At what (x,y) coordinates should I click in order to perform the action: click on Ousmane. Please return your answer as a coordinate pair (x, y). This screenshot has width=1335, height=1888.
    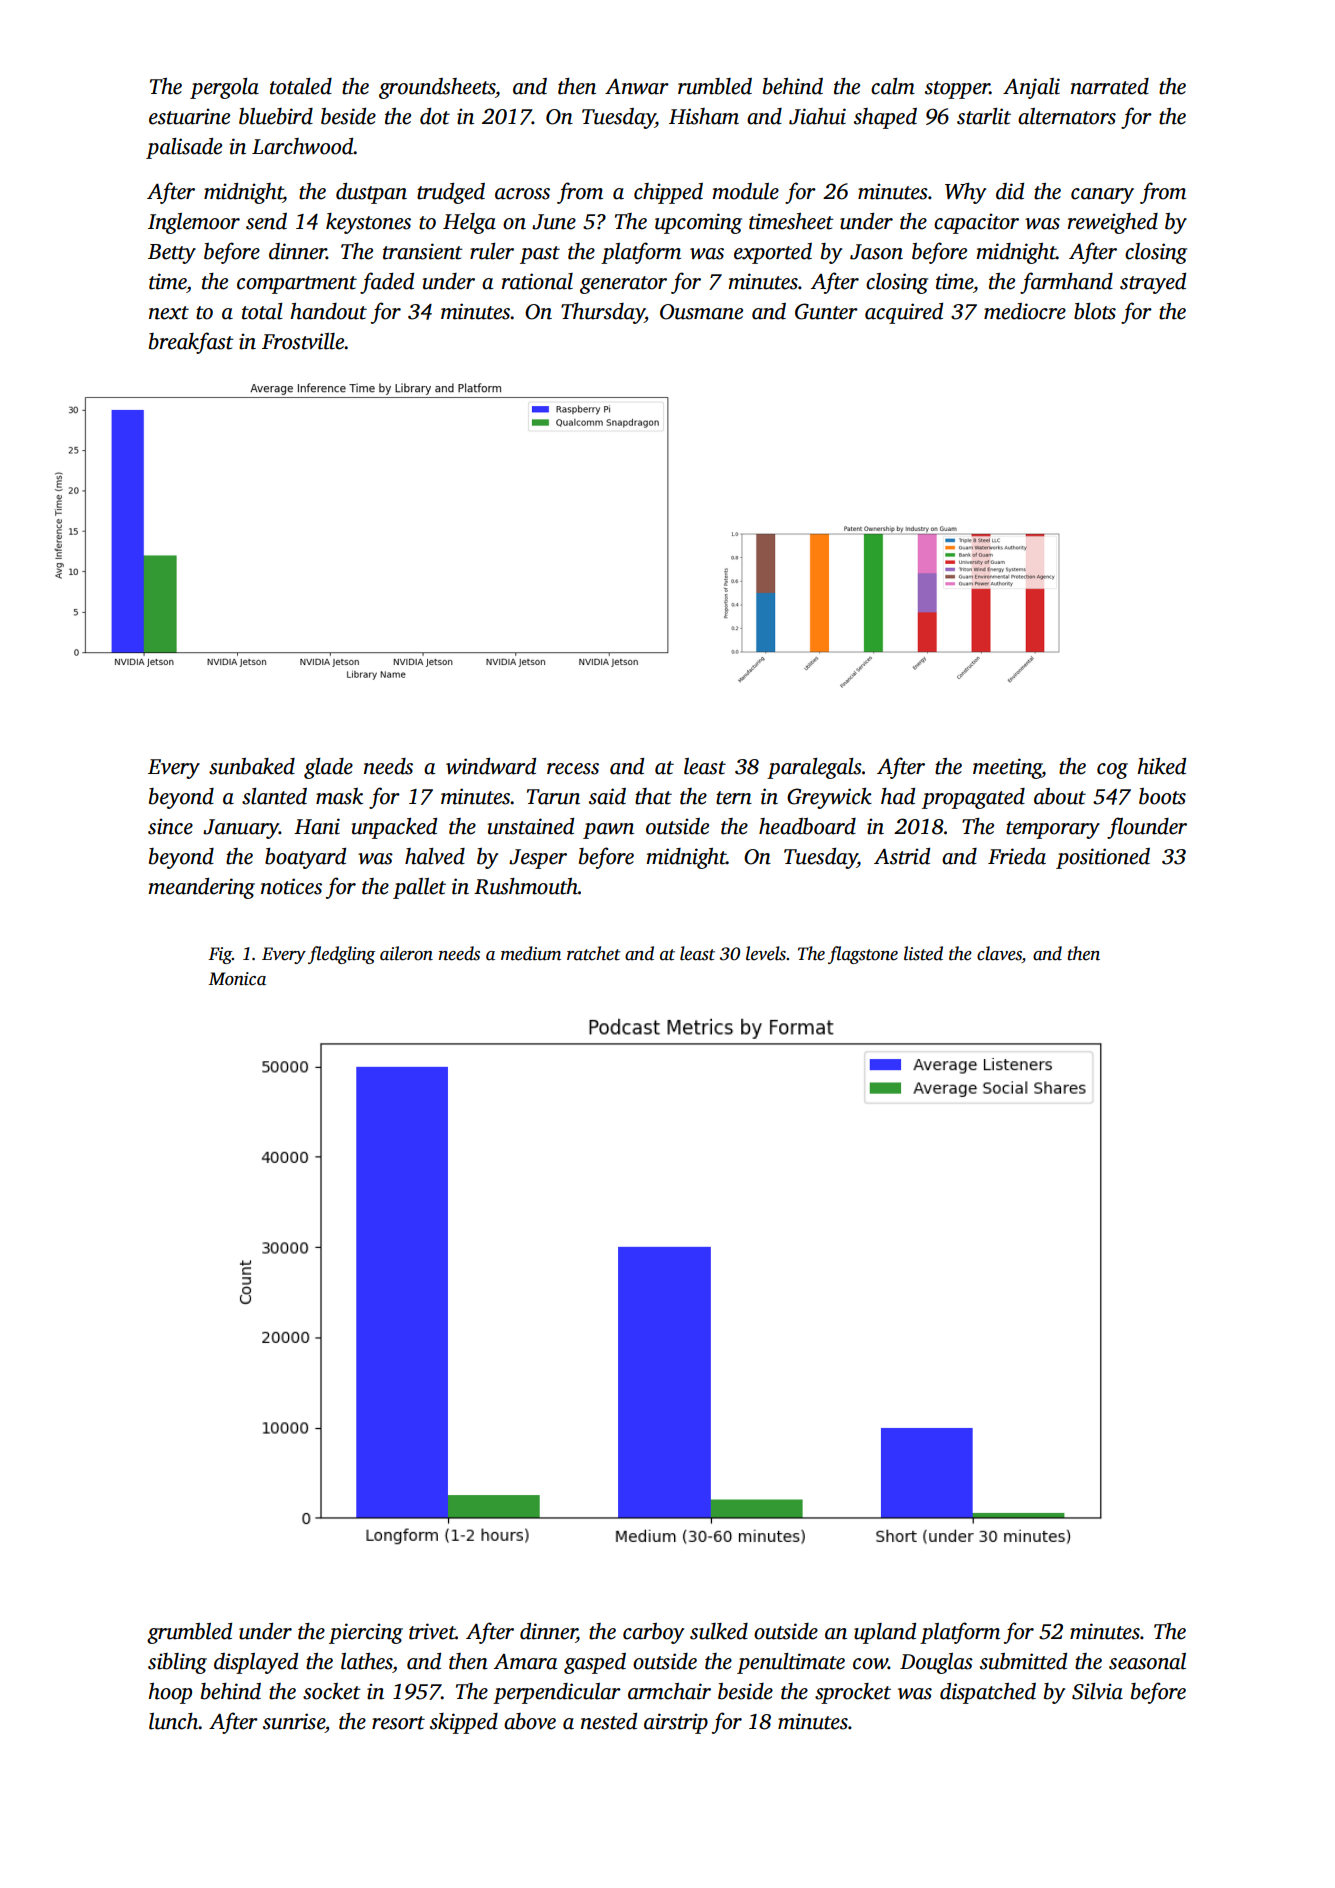
    Looking at the image, I should click on (701, 312).
